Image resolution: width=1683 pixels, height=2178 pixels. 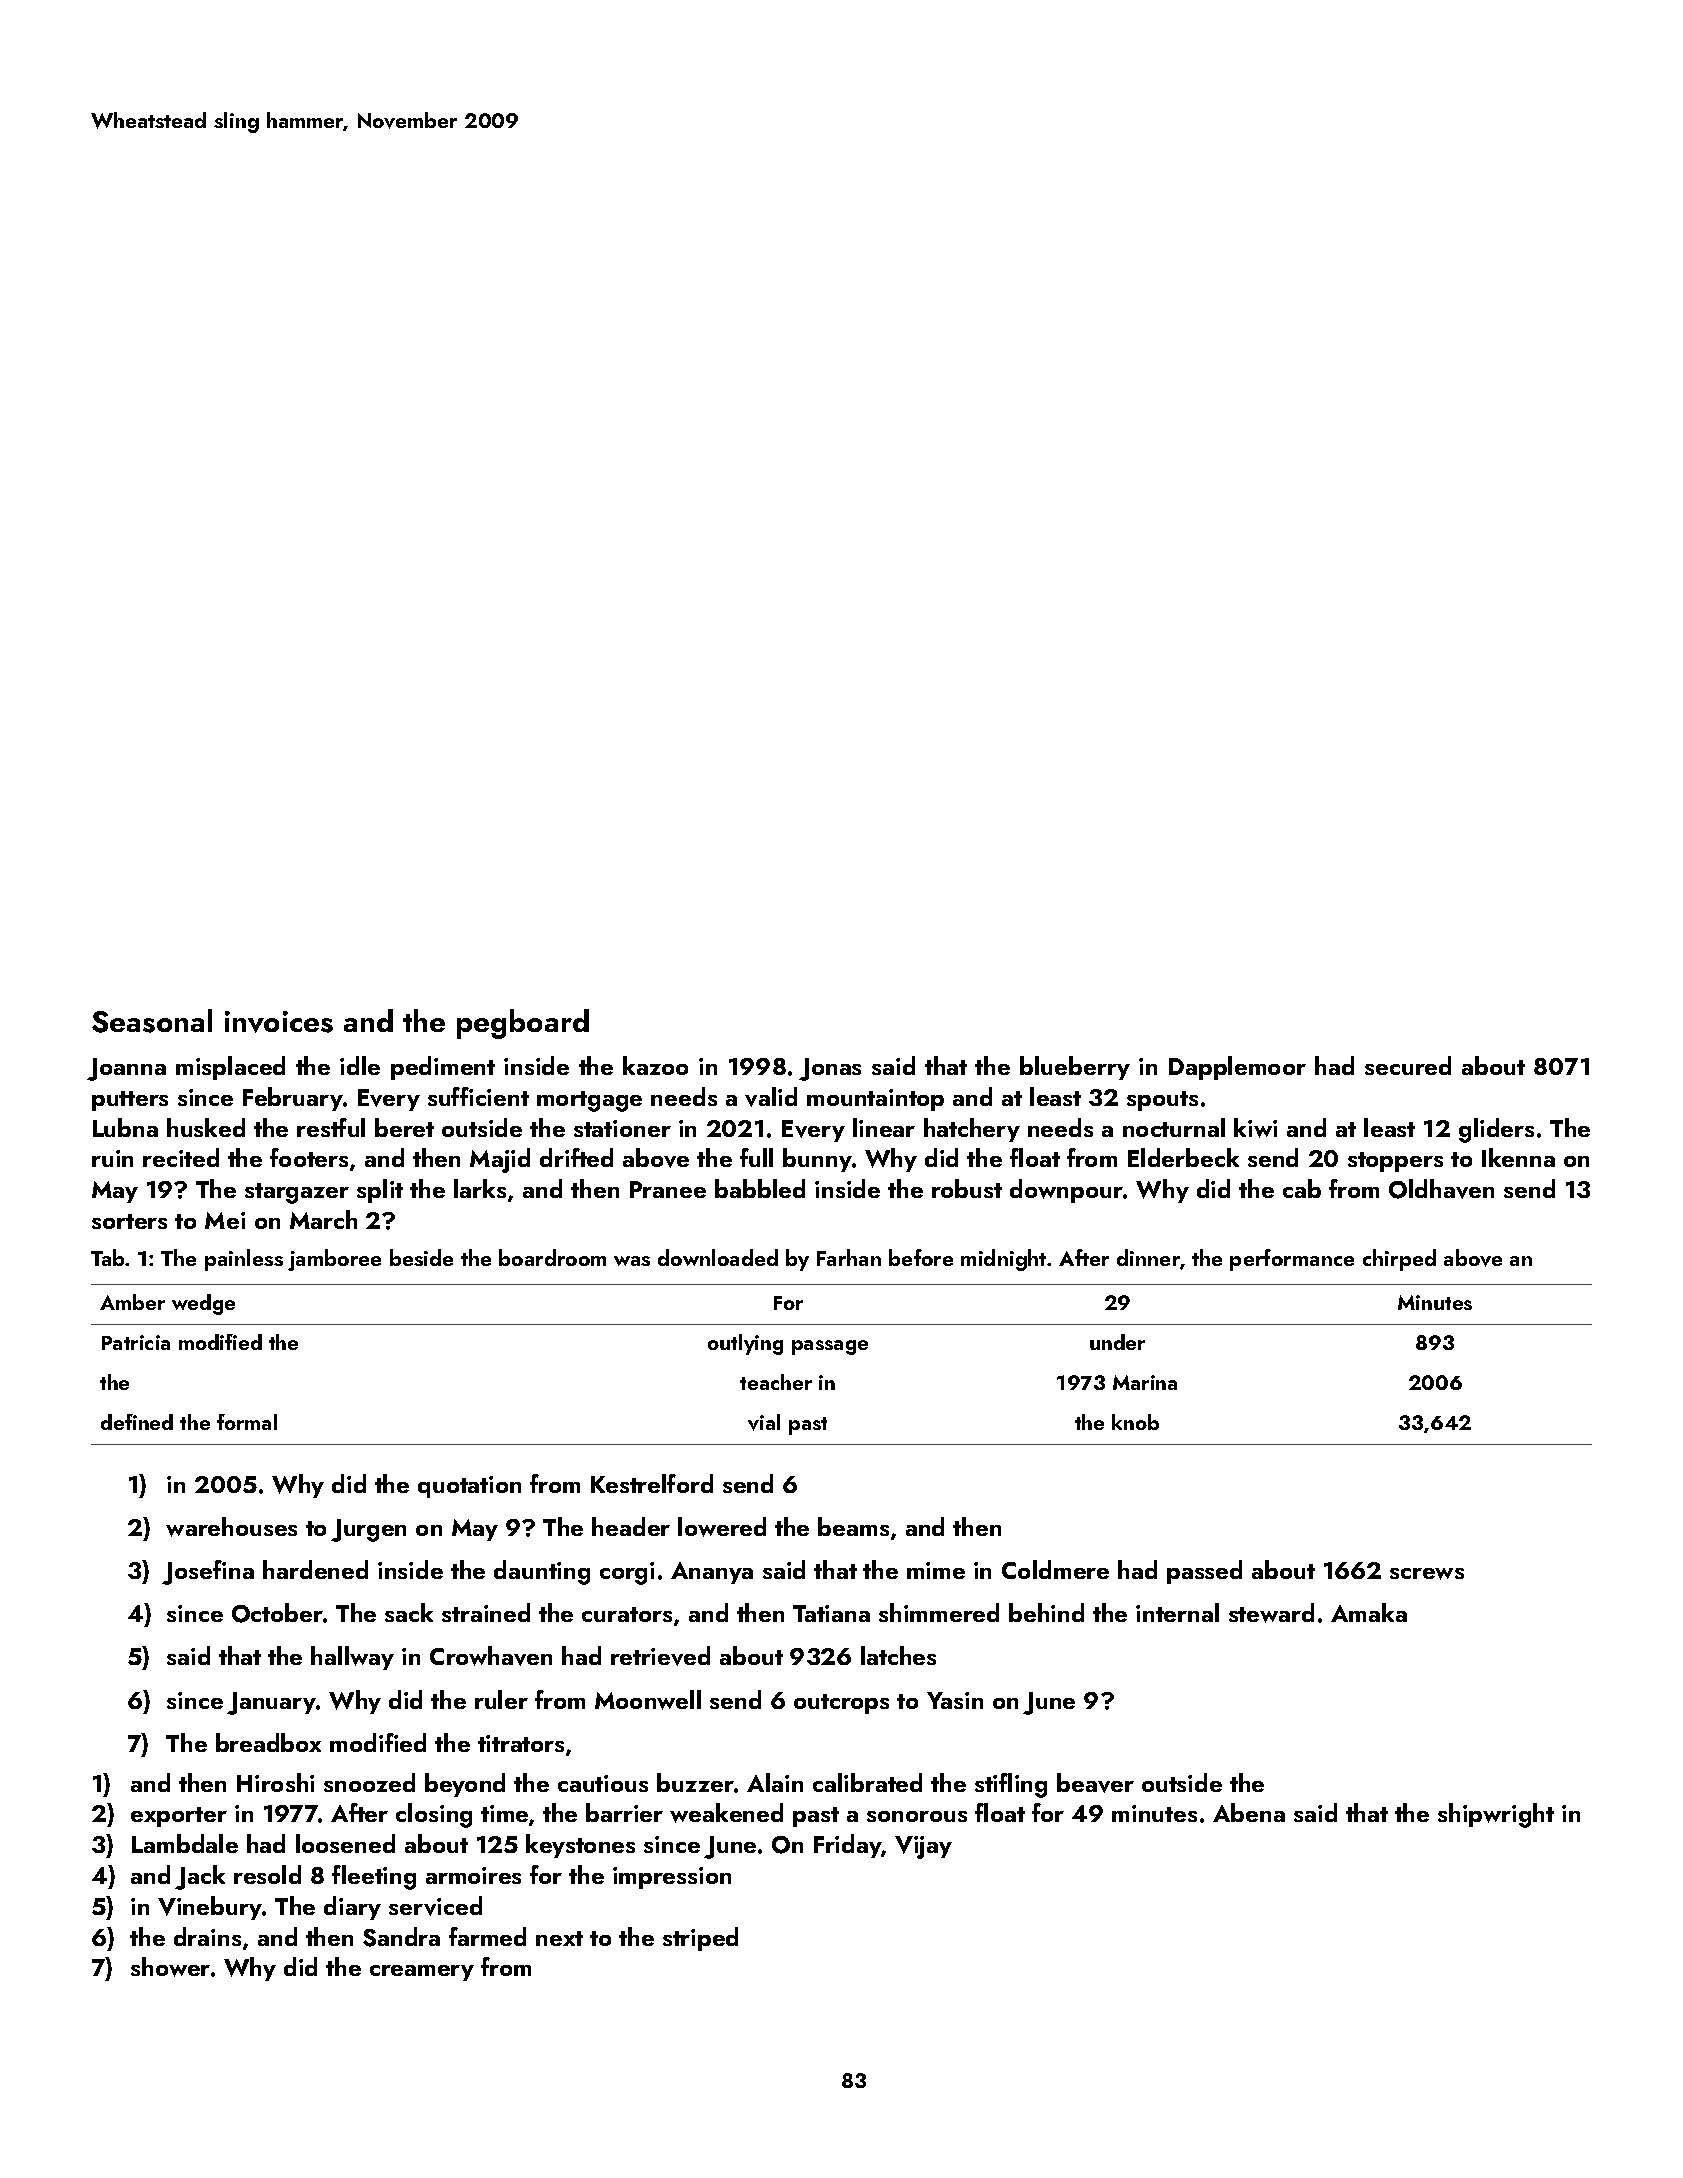 What do you see at coordinates (1427, 1574) in the screenshot?
I see `screws` at bounding box center [1427, 1574].
